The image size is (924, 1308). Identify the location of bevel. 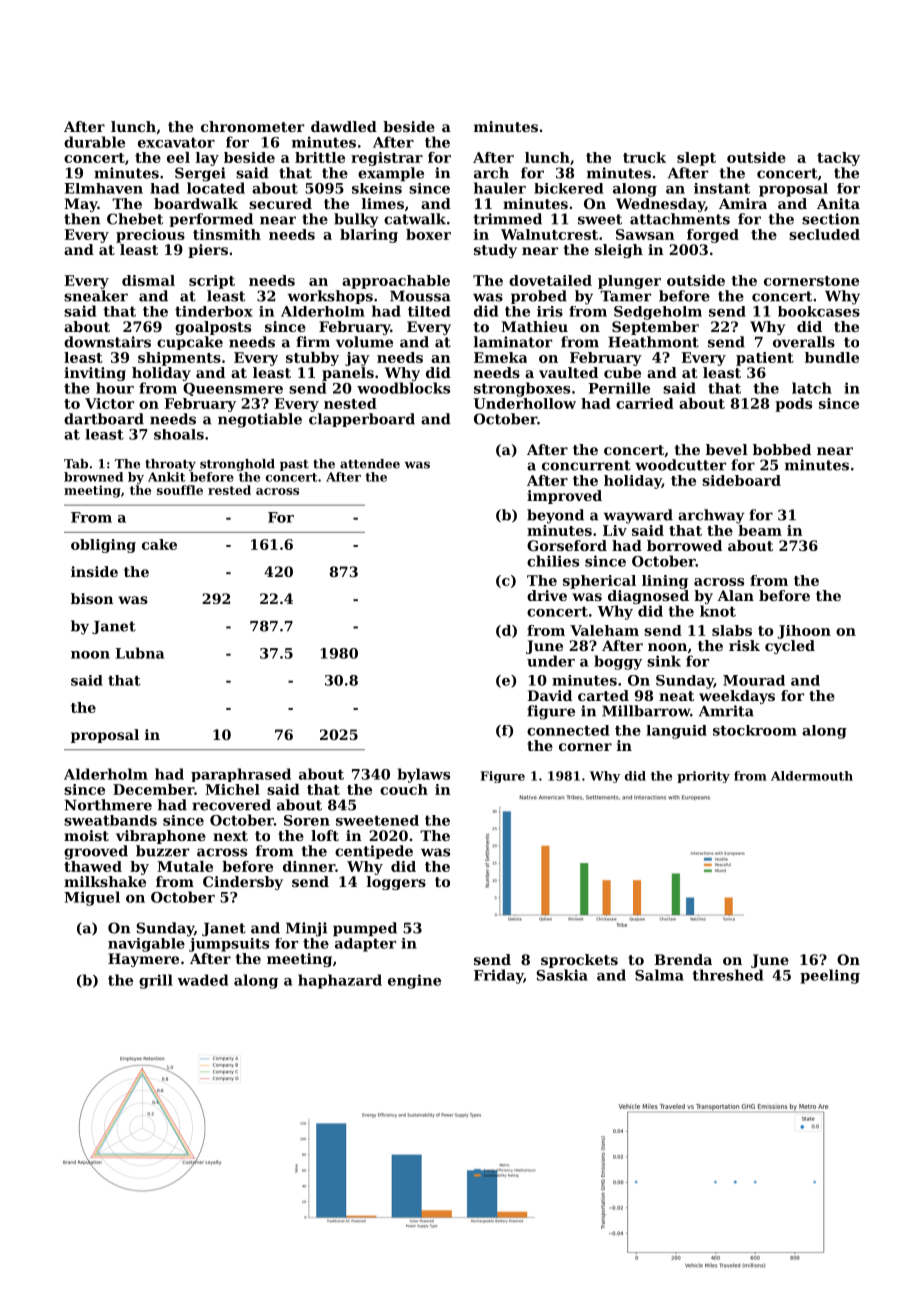
(727, 449).
